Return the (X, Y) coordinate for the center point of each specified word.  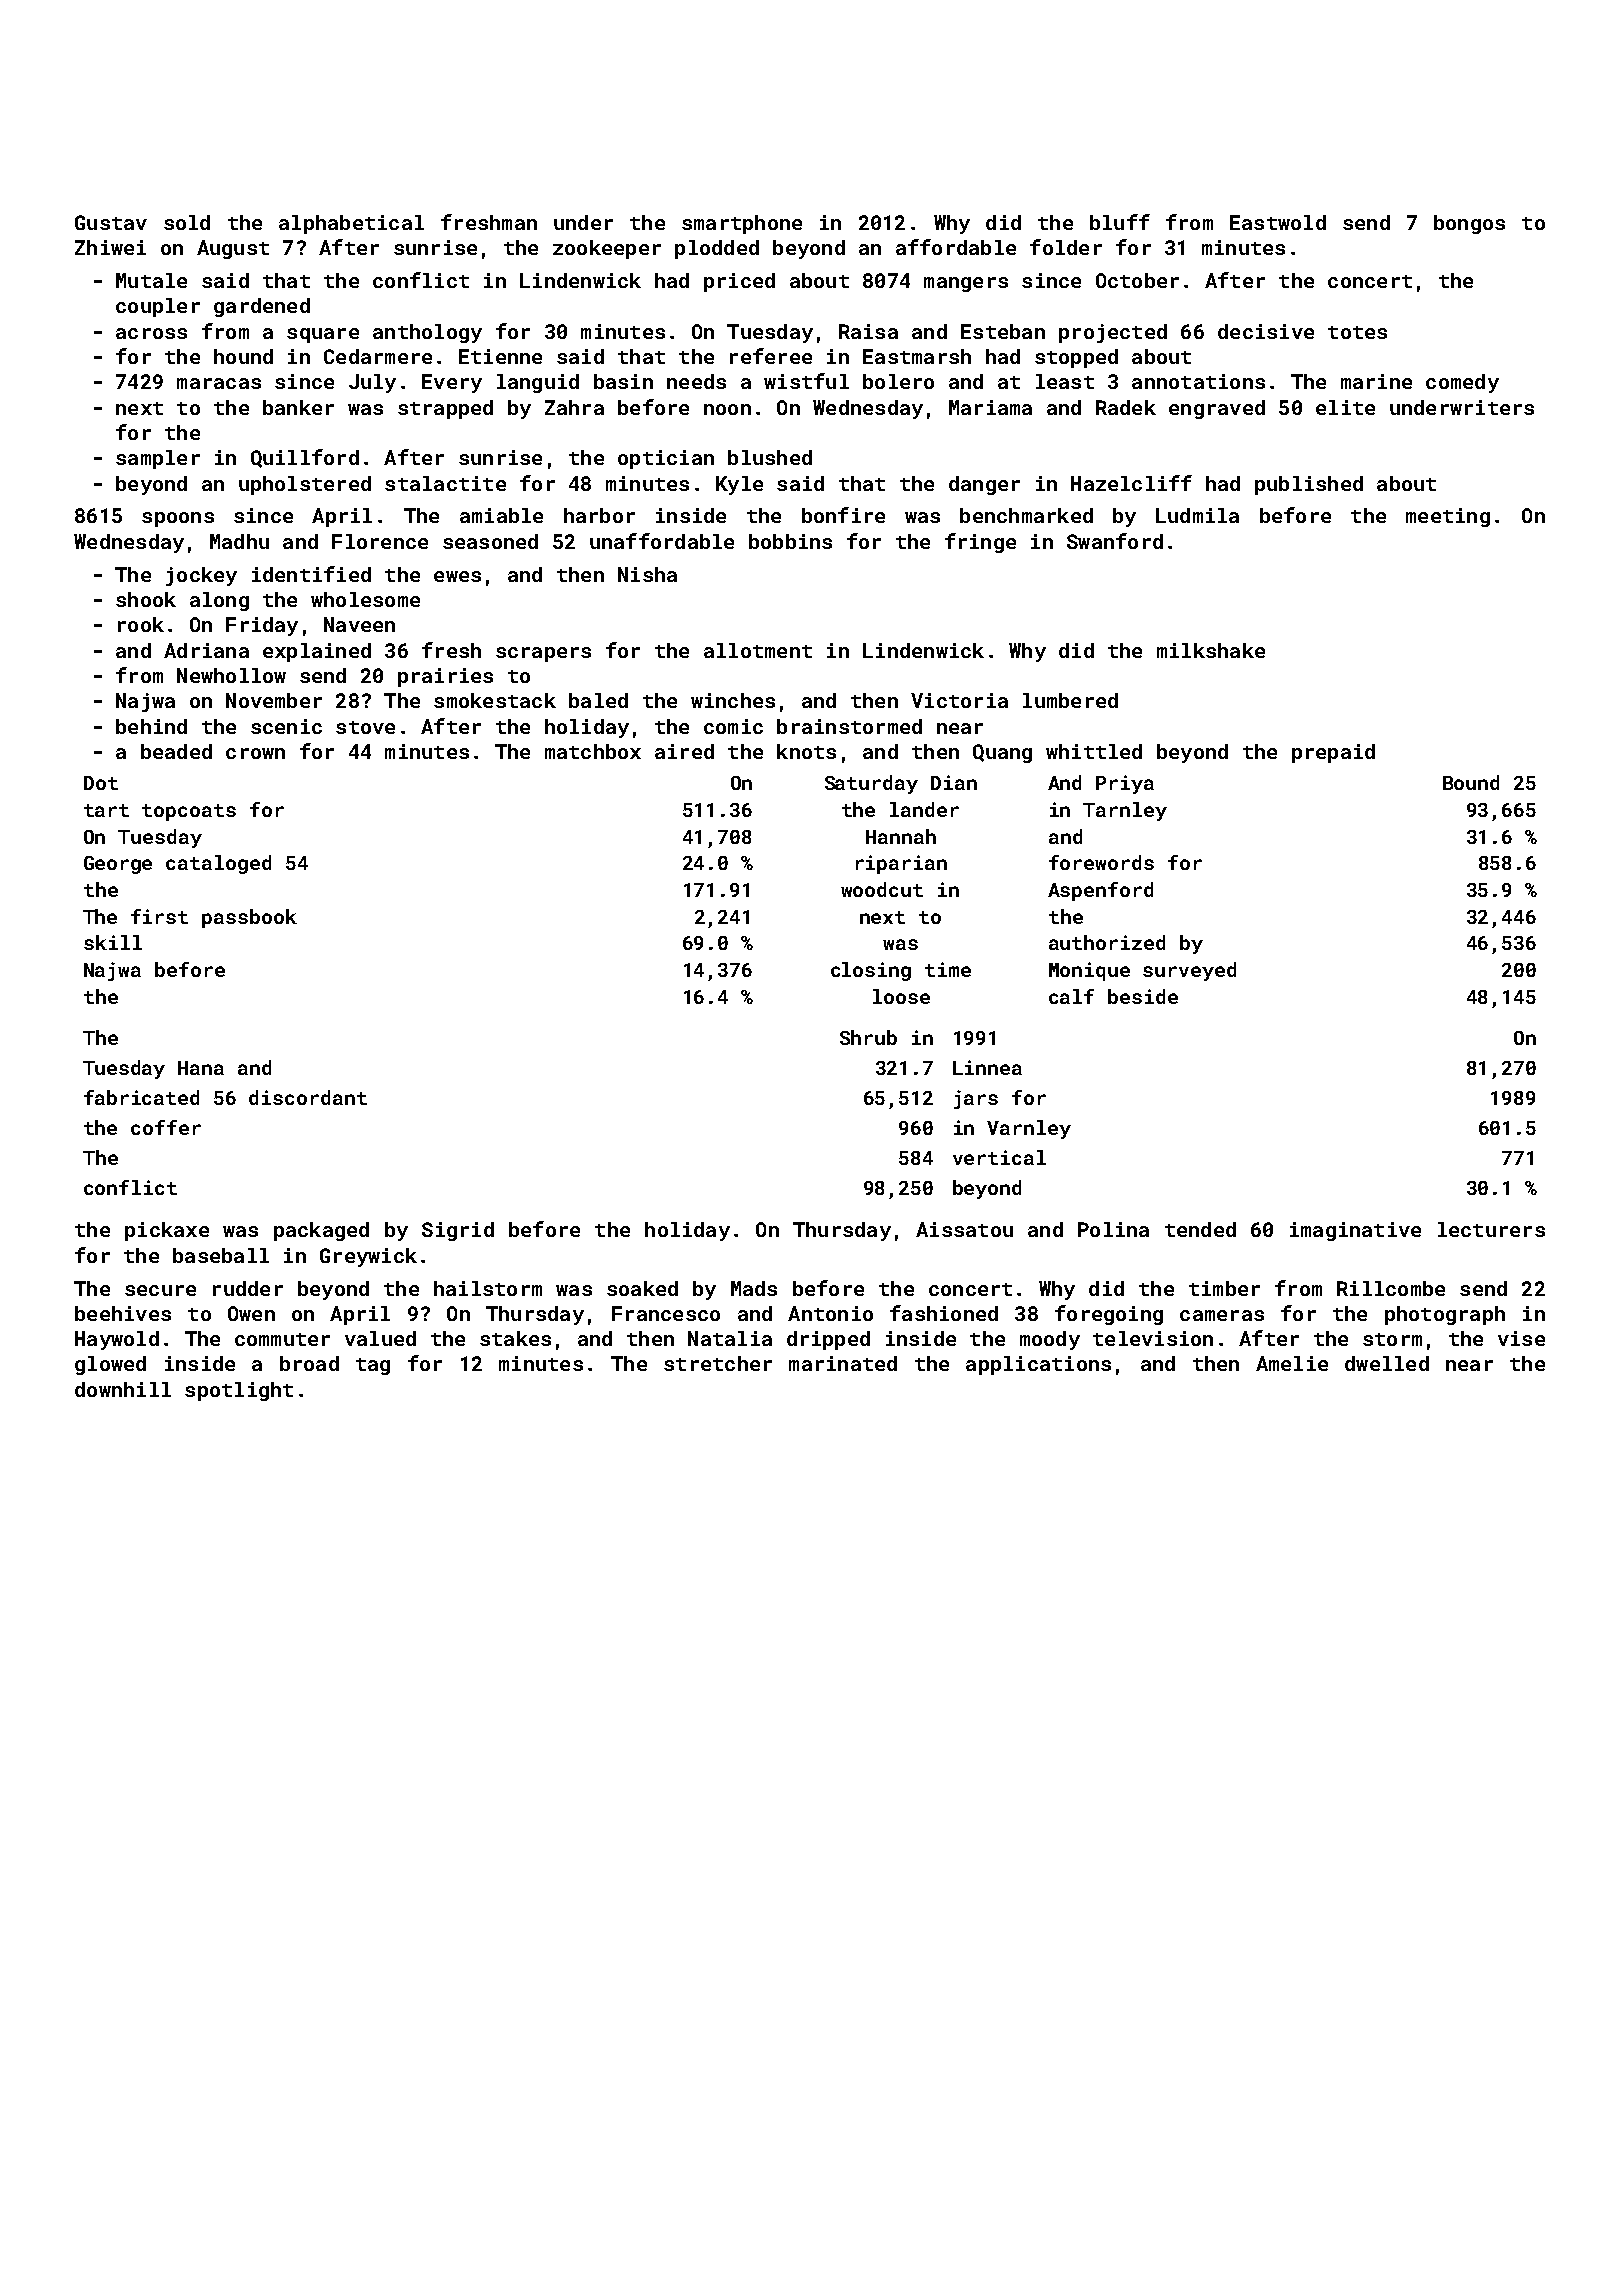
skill (113, 942)
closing (871, 971)
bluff (1120, 222)
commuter (282, 1339)
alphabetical (351, 224)
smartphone (742, 224)
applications (1038, 1365)
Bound (1471, 782)
